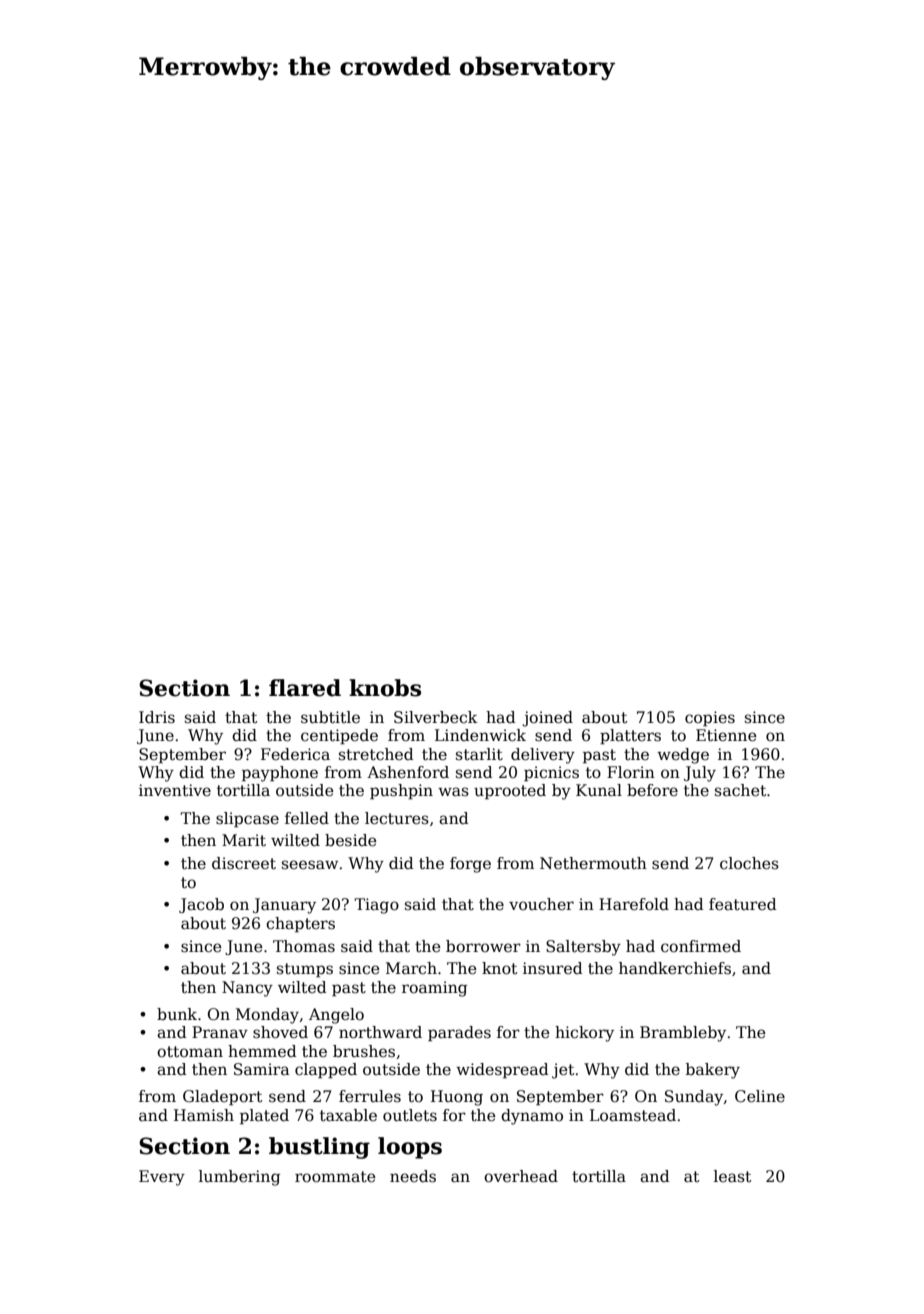 The width and height of the screenshot is (924, 1314). I want to click on subtitle, so click(330, 717).
